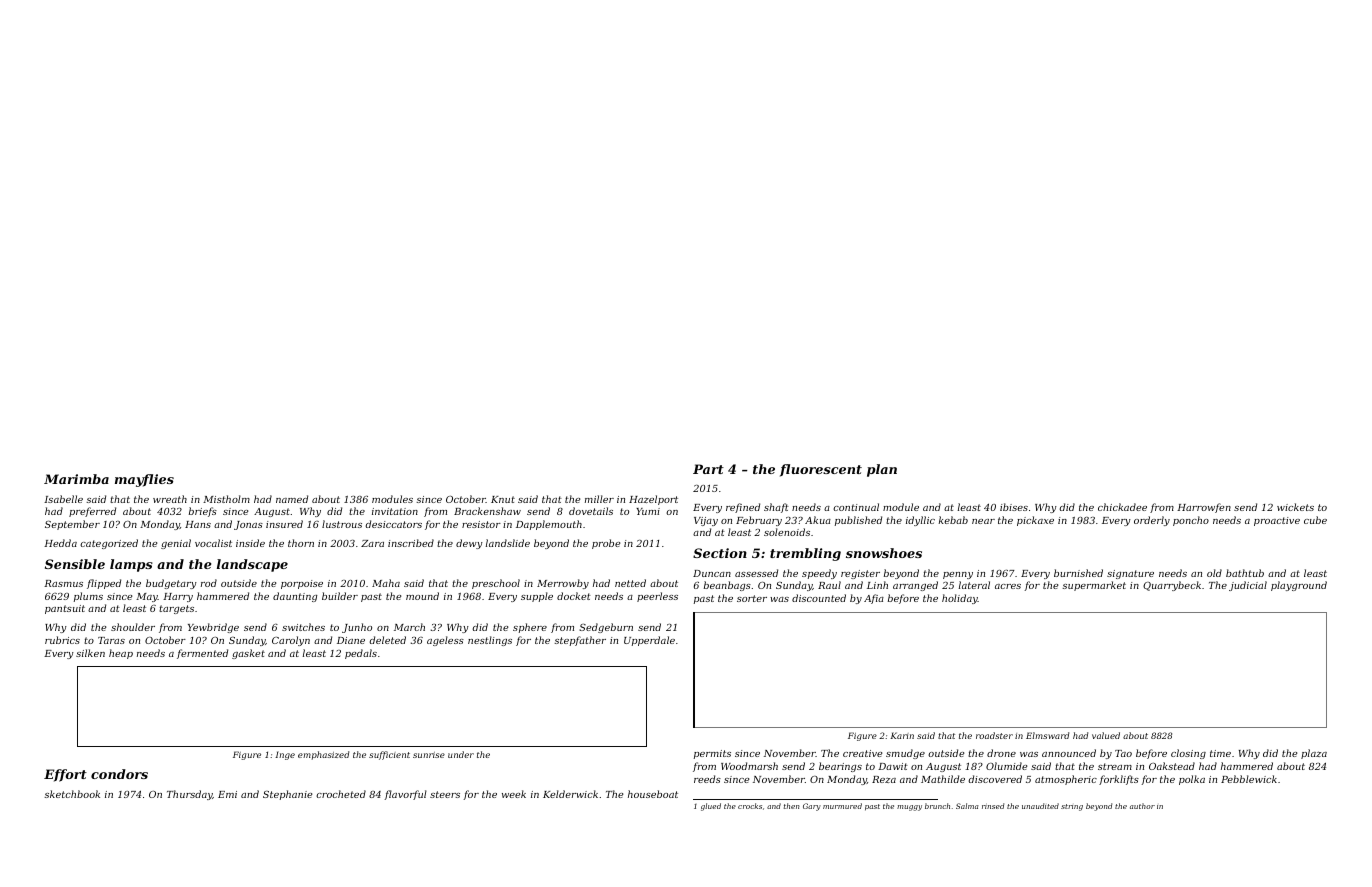  What do you see at coordinates (63, 499) in the document?
I see `Isabelle` at bounding box center [63, 499].
